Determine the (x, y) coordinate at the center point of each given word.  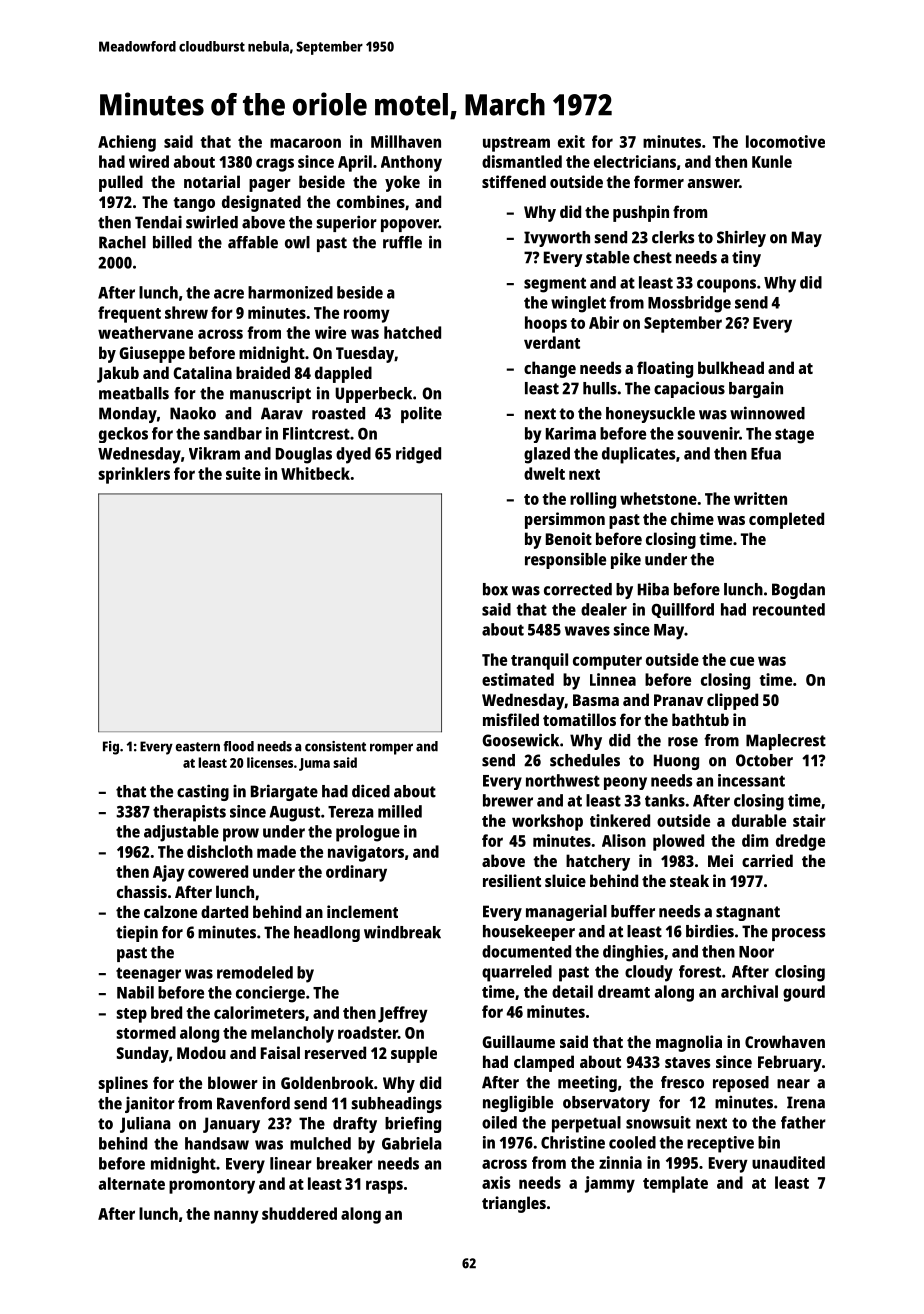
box (495, 589)
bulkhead (731, 367)
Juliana (145, 1124)
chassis (142, 891)
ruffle (402, 242)
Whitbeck (315, 473)
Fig (111, 748)
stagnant (748, 913)
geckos (123, 435)
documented (526, 951)
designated (261, 203)
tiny (746, 258)
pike (626, 560)
